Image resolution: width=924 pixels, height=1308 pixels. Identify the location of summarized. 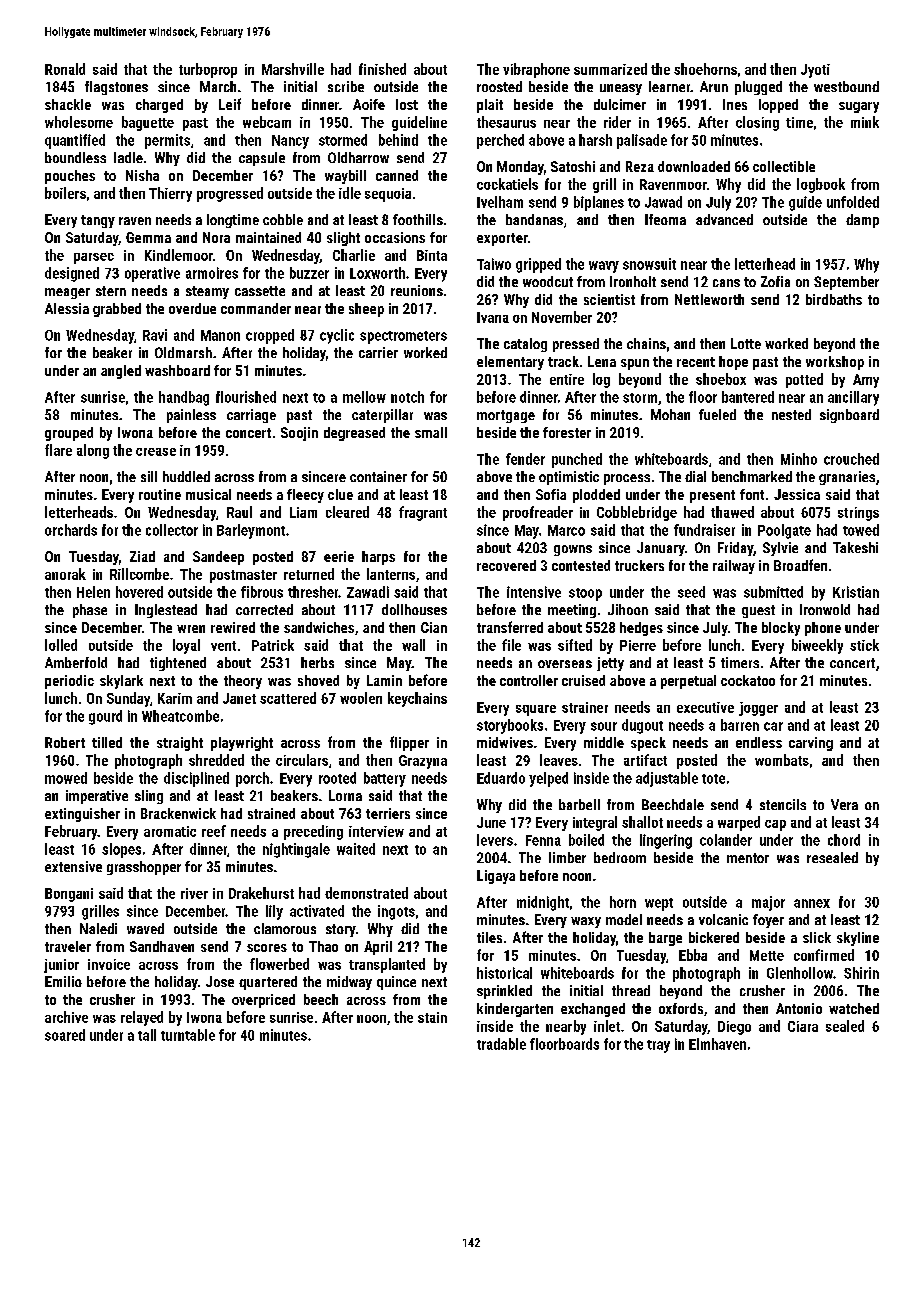
(610, 69).
